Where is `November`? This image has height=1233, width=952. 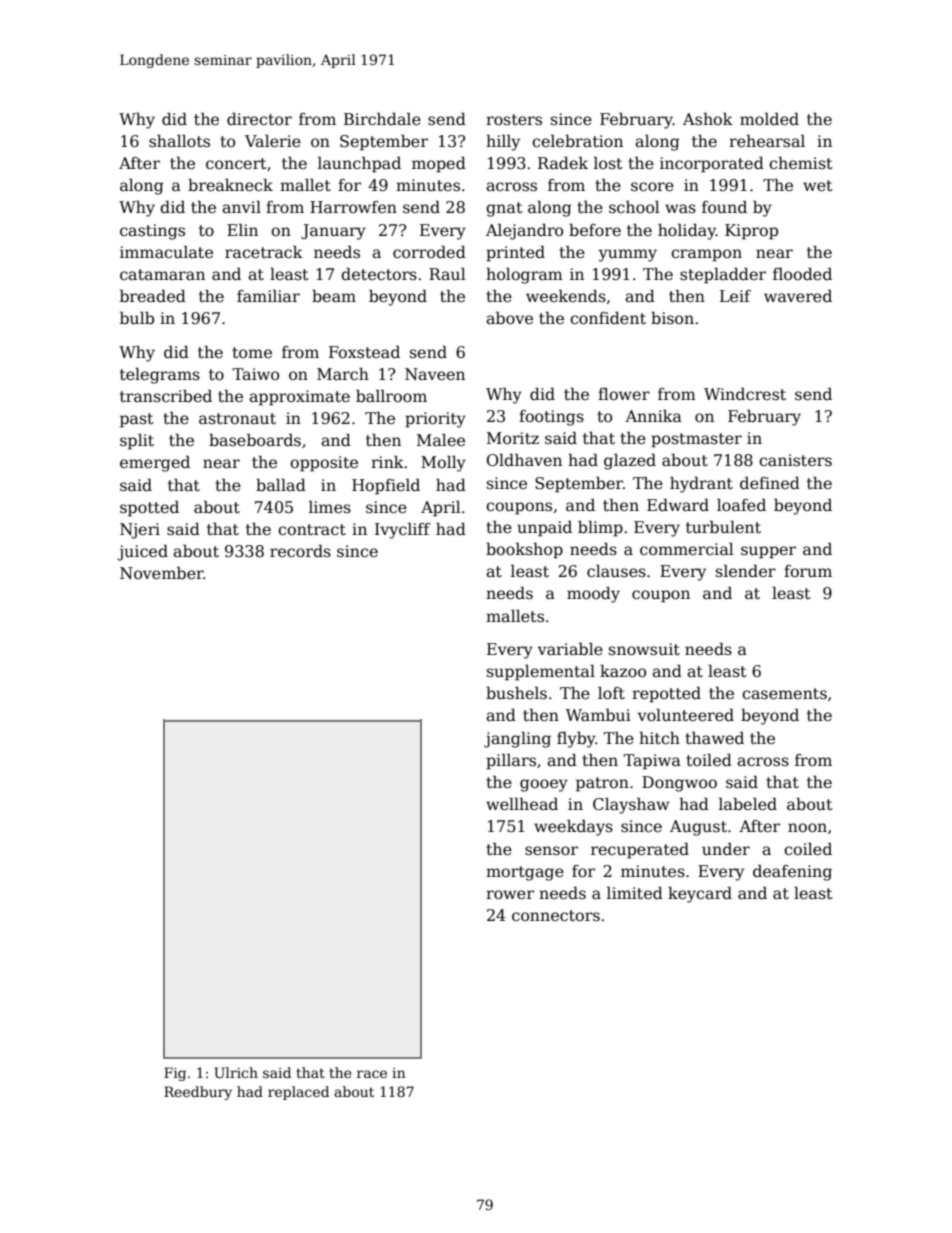
November is located at coordinates (162, 573).
